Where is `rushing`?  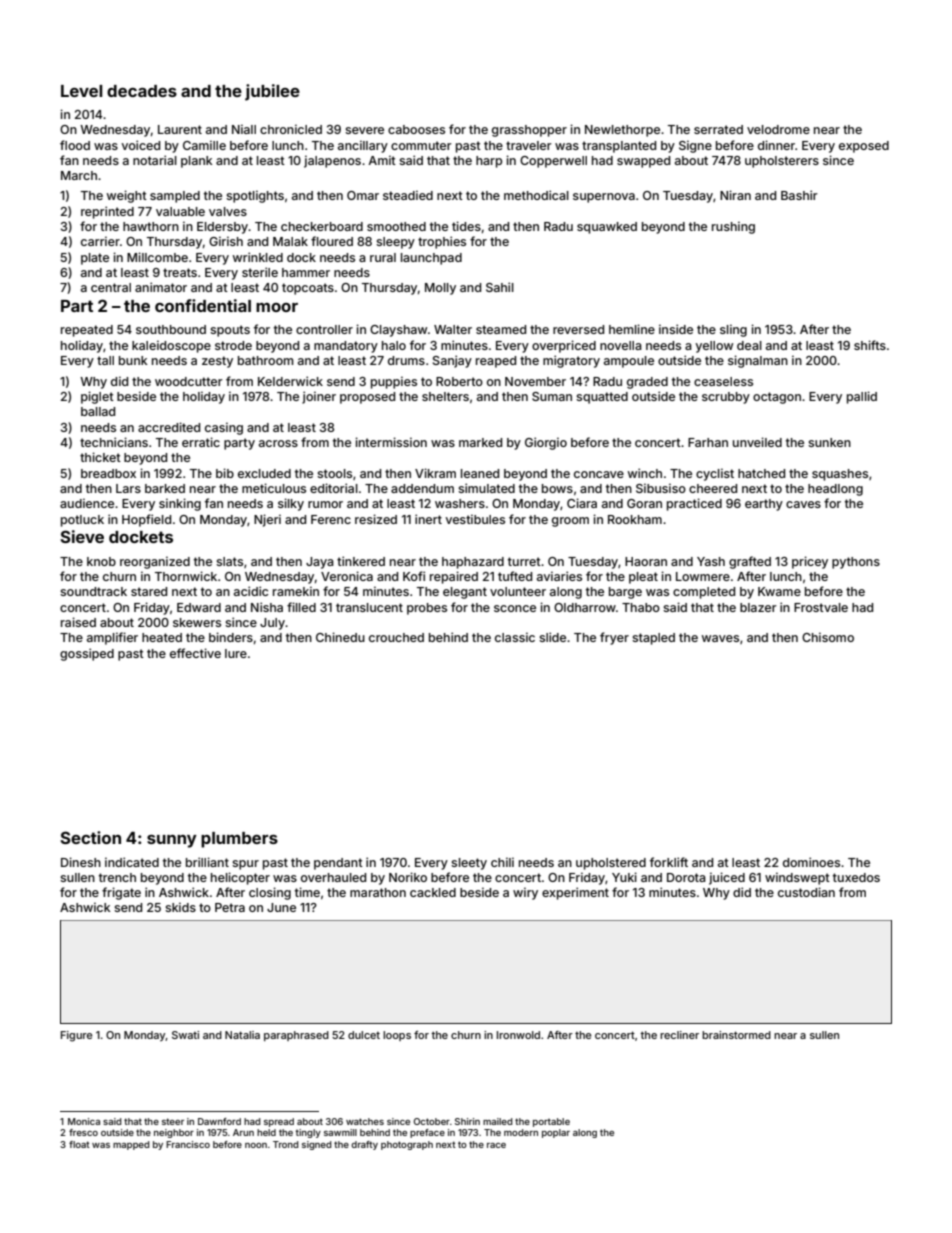
rushing is located at coordinates (733, 227).
